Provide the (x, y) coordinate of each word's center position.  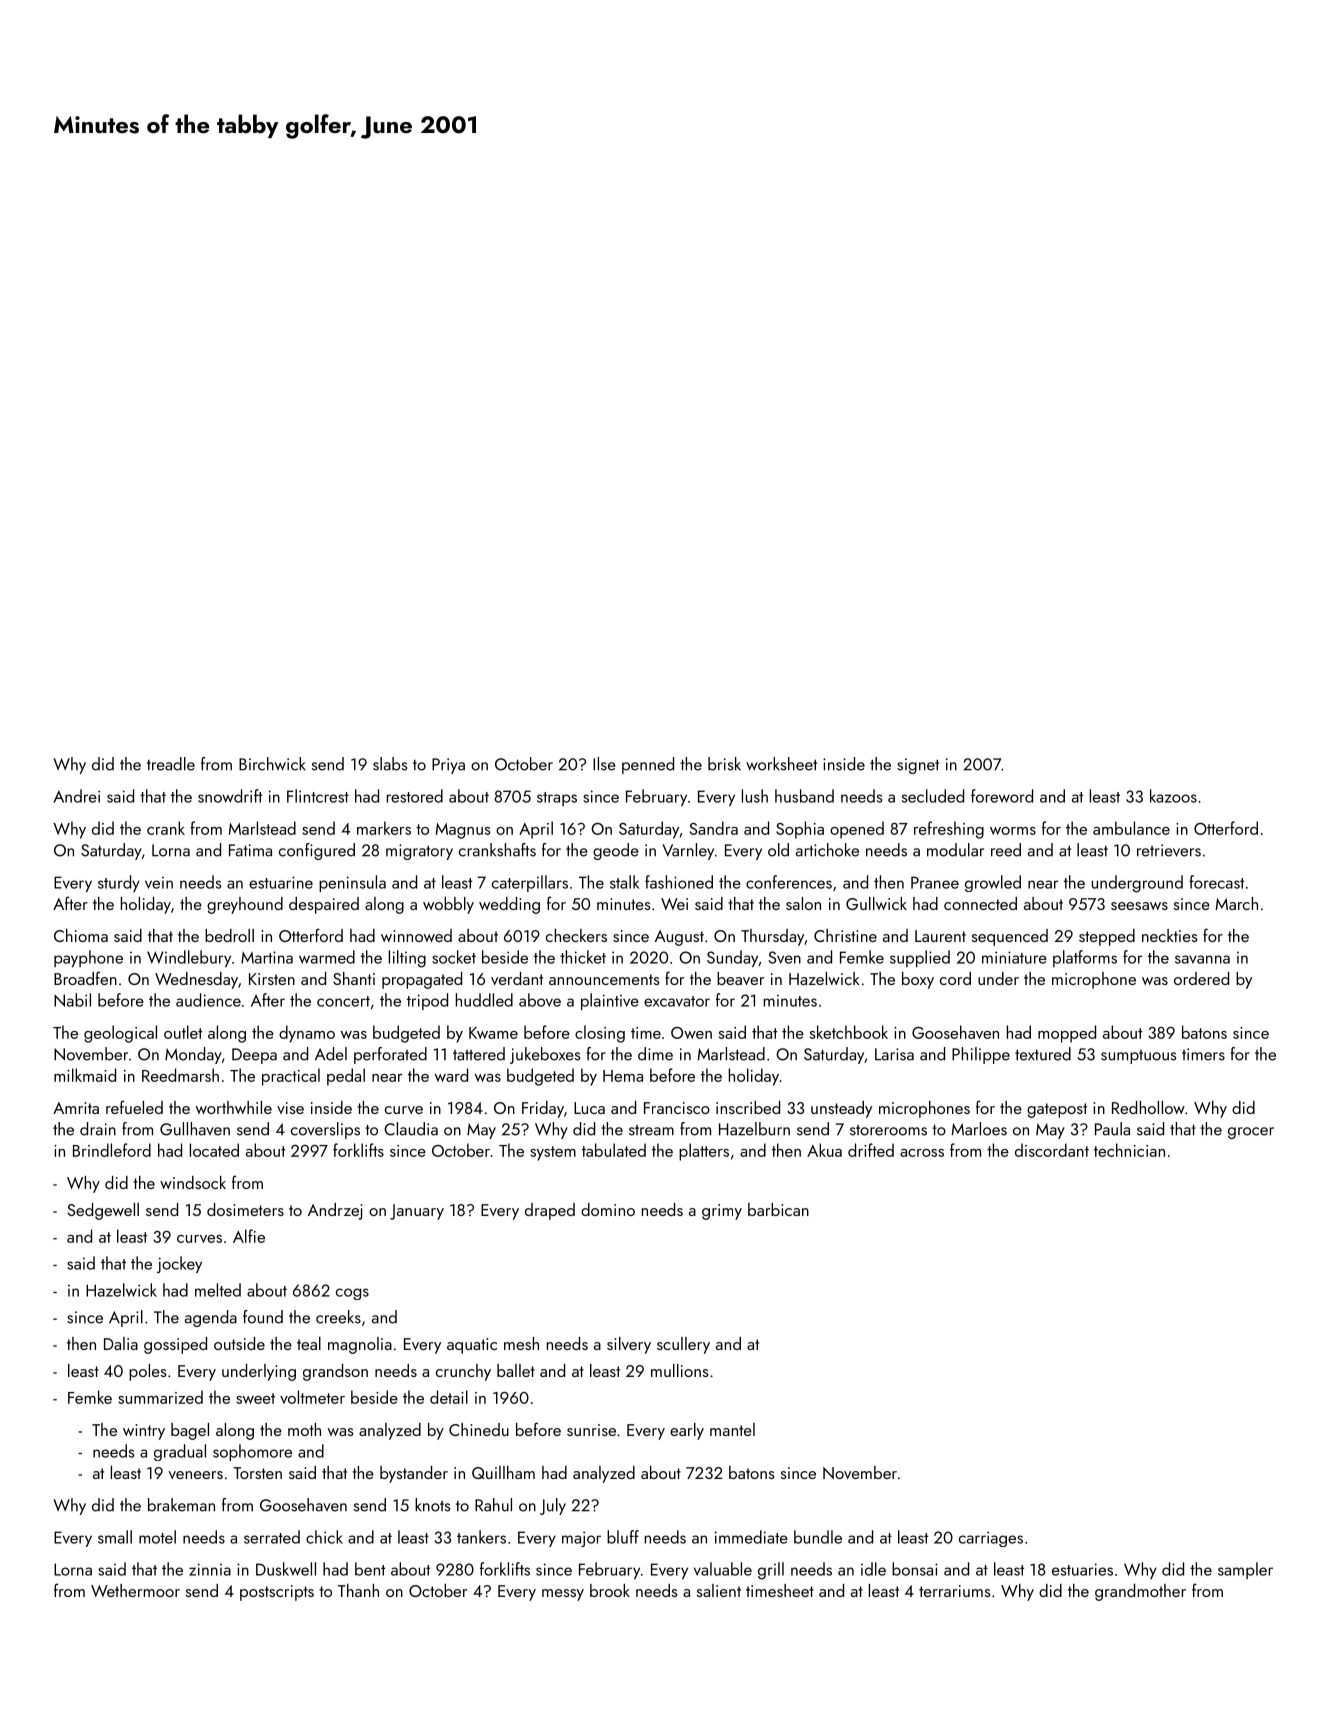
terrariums (955, 1591)
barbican (778, 1209)
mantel (732, 1429)
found (263, 1317)
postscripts (277, 1593)
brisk (724, 764)
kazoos (1173, 796)
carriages (991, 1539)
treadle (171, 764)
